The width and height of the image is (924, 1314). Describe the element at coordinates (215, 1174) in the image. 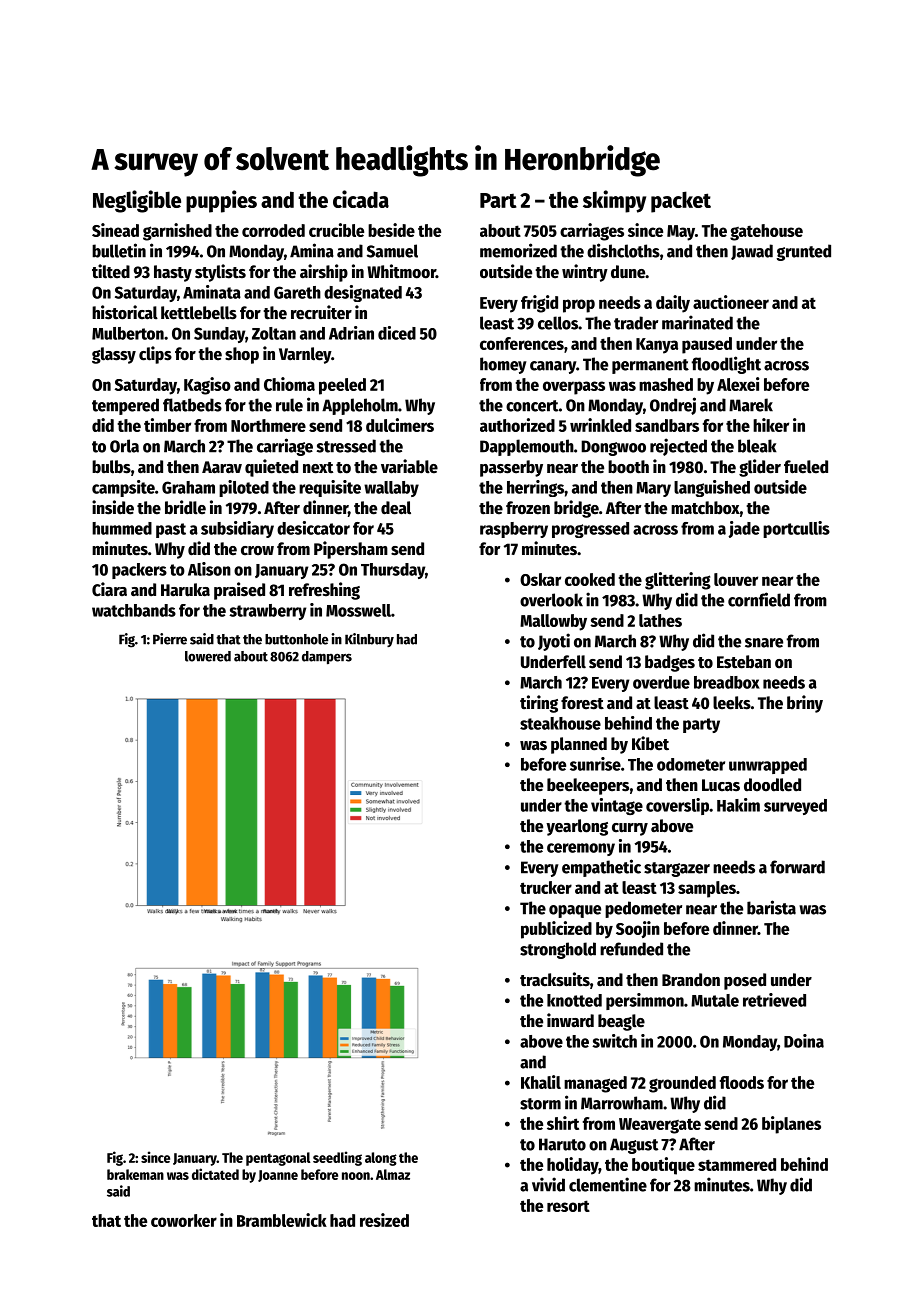

I see `dictated` at that location.
